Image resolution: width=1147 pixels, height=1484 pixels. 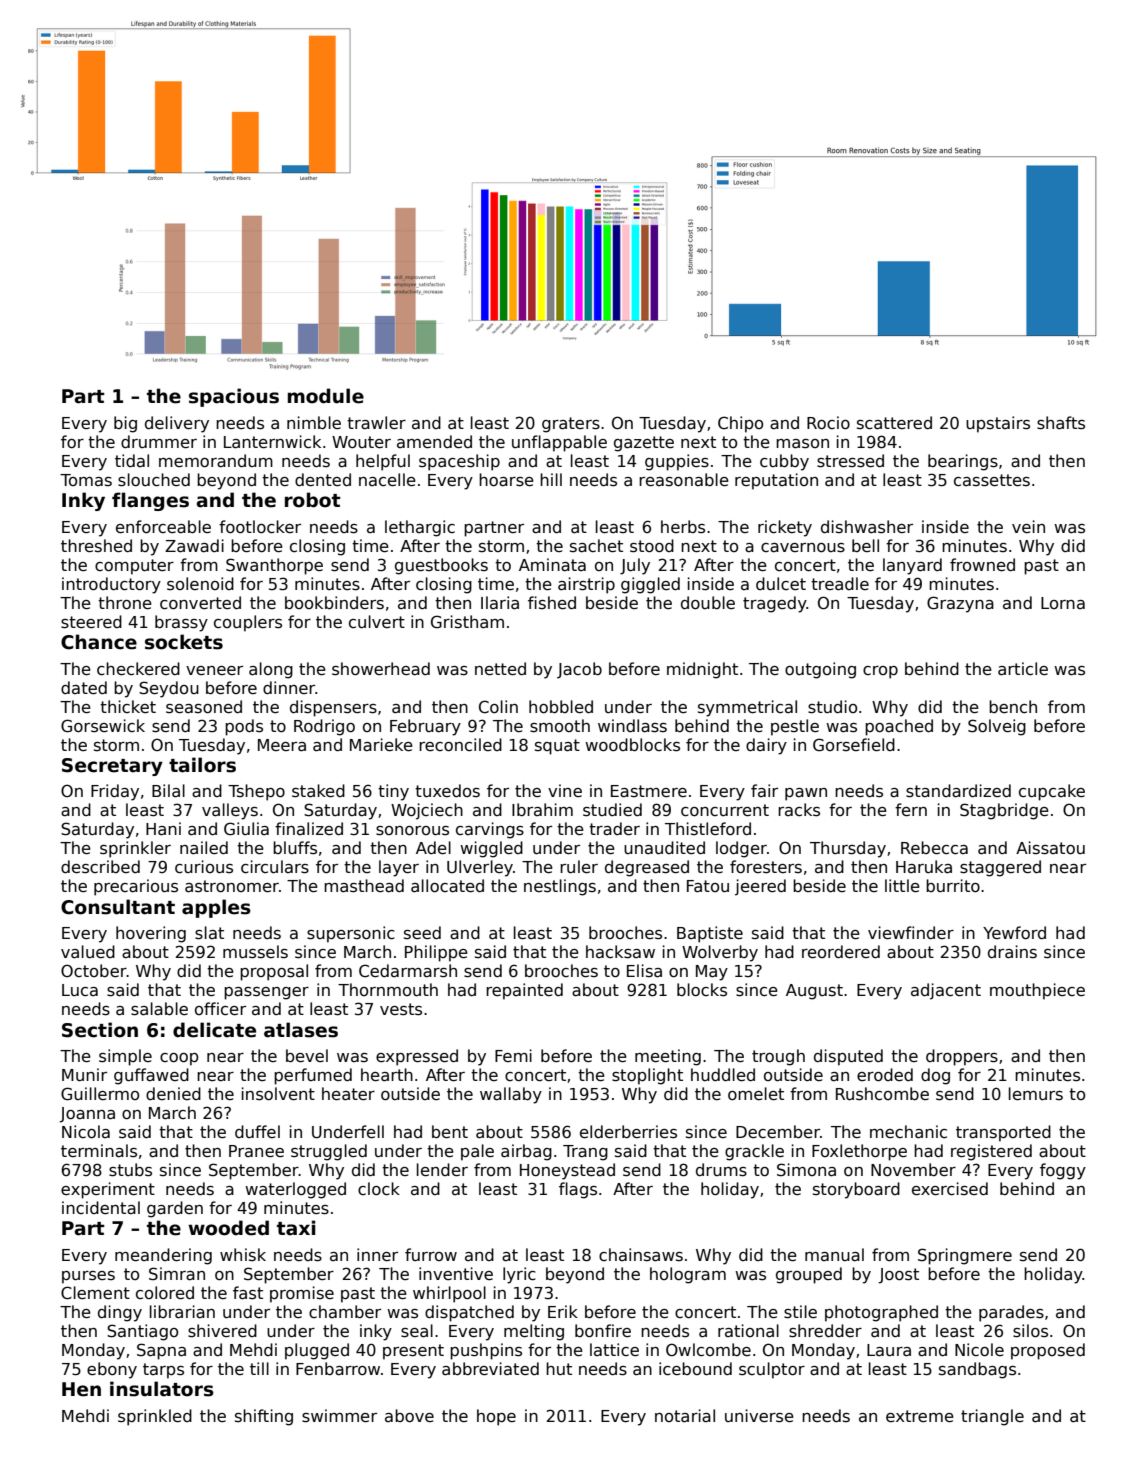 I want to click on Aissatou, so click(x=1050, y=848).
